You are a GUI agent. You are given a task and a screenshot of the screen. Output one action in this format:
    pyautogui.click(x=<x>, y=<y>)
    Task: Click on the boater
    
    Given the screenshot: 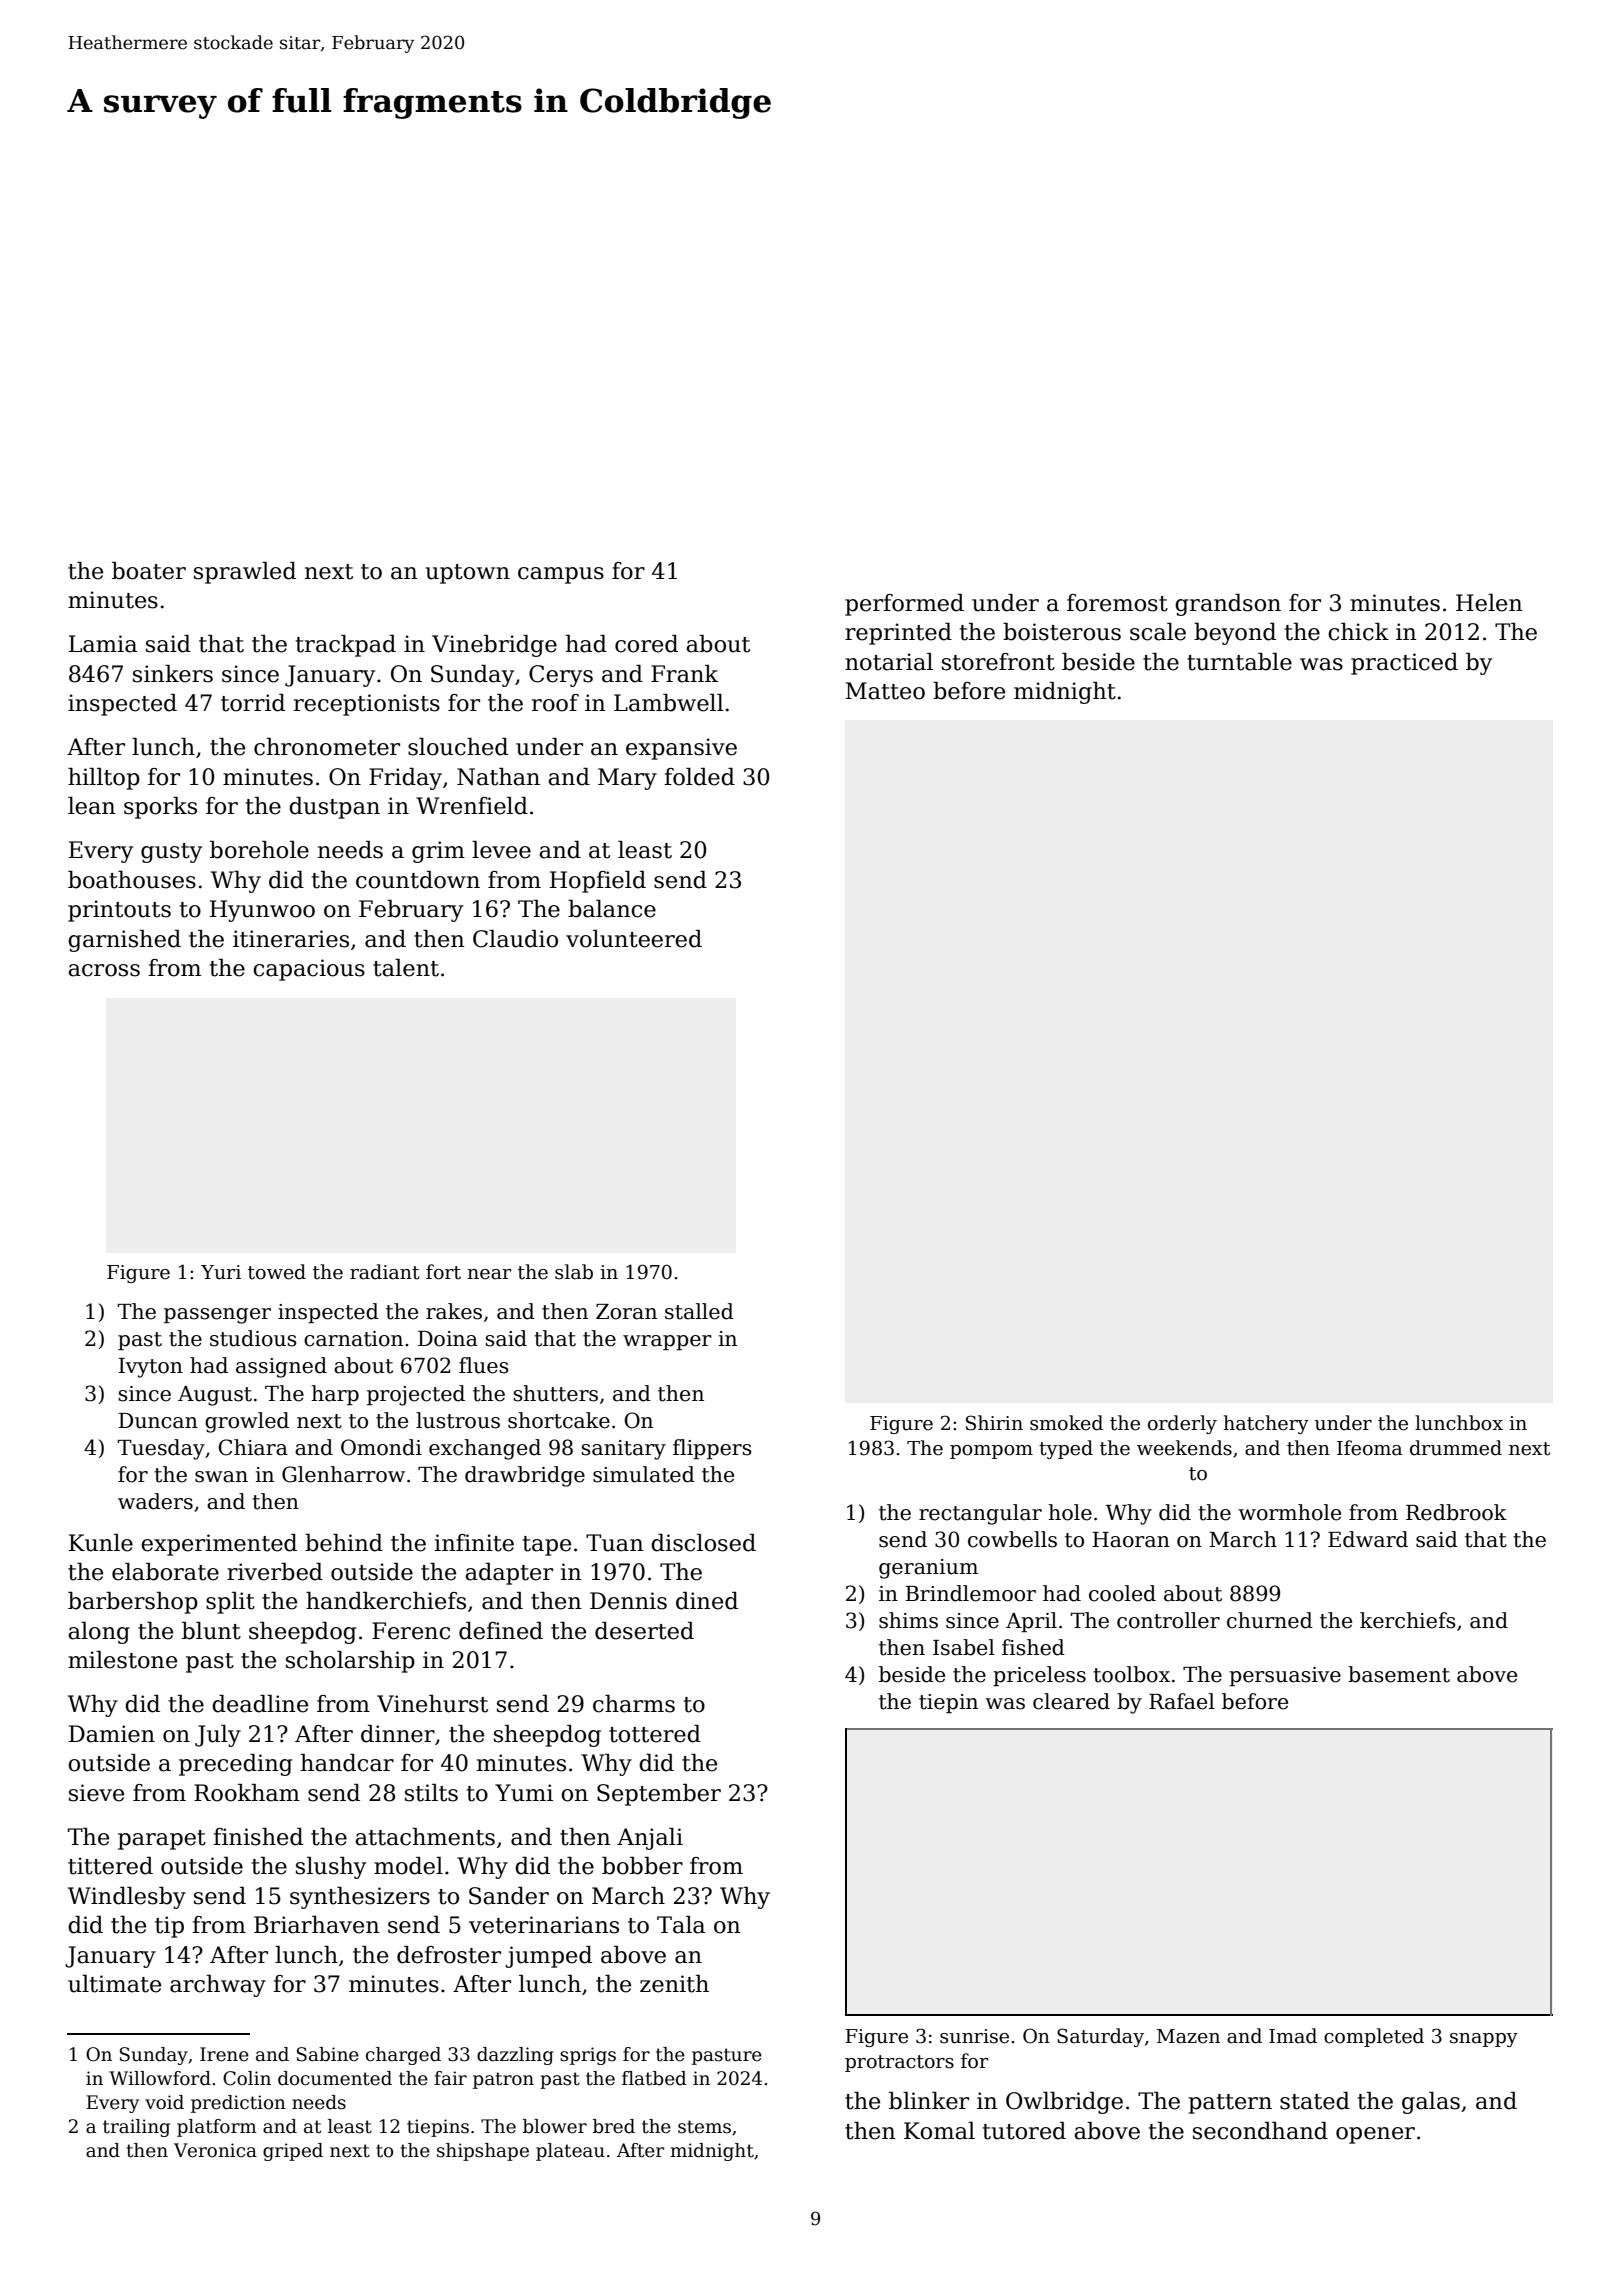 What is the action you would take?
    pyautogui.click(x=149, y=571)
